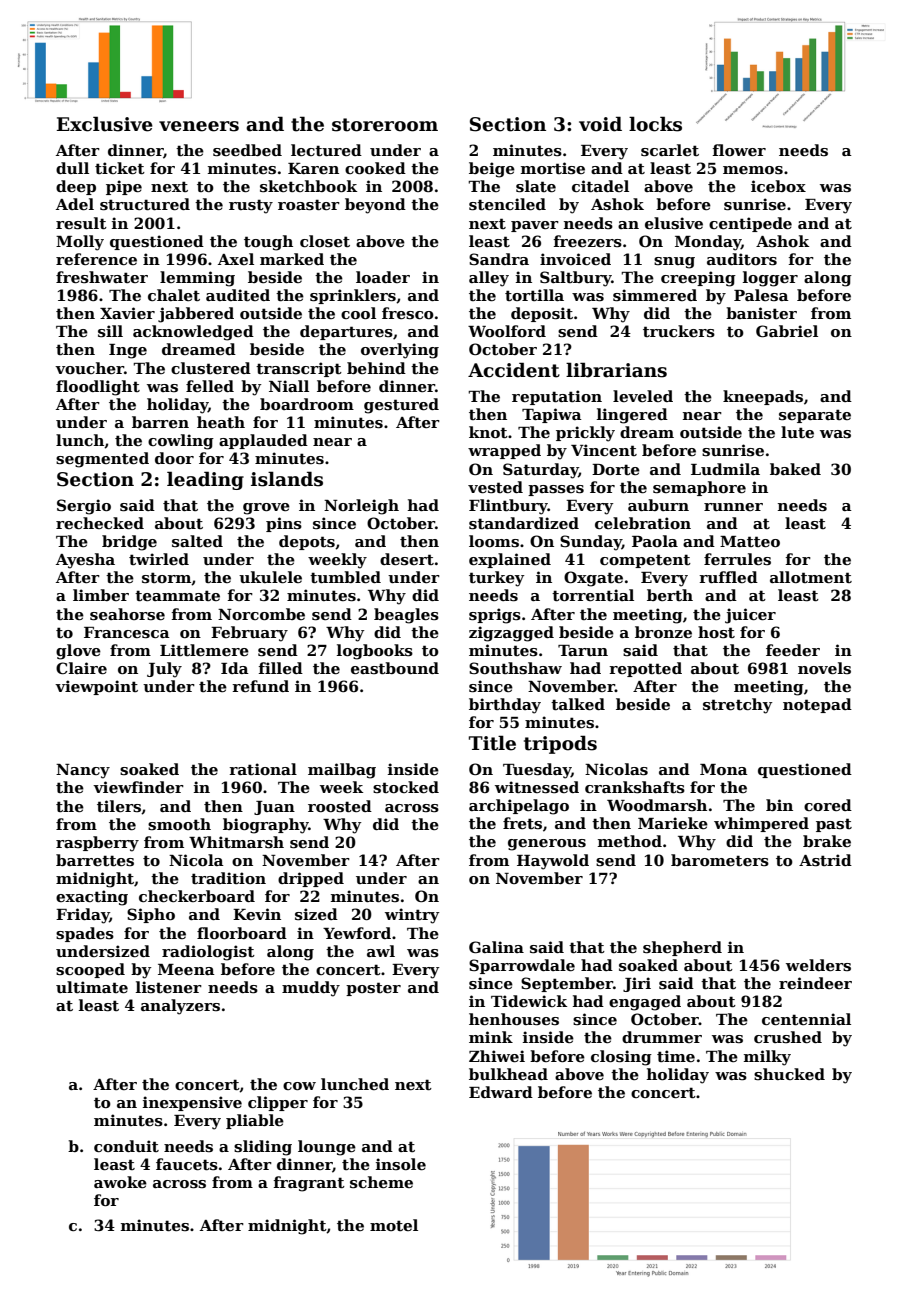 The height and width of the document is (1316, 908). What do you see at coordinates (385, 125) in the document?
I see `storeroom` at bounding box center [385, 125].
